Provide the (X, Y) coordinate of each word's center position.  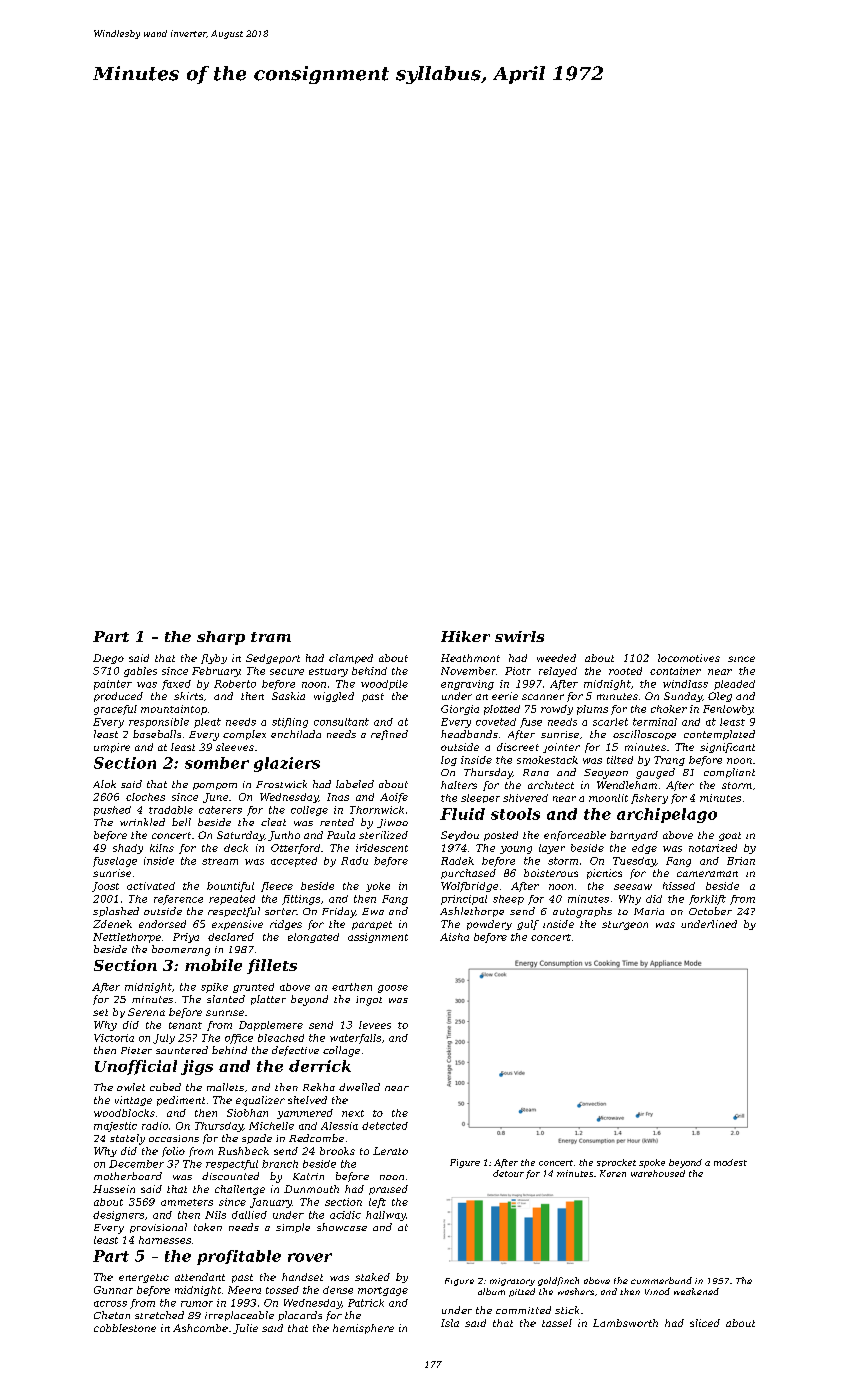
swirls (519, 636)
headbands (469, 734)
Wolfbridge (469, 887)
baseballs (157, 734)
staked (372, 1277)
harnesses (165, 1240)
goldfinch (558, 1281)
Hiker (465, 636)
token (208, 1227)
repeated (232, 900)
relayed (558, 672)
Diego (108, 659)
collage (341, 1051)
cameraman (707, 874)
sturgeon (625, 925)
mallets (225, 1087)
